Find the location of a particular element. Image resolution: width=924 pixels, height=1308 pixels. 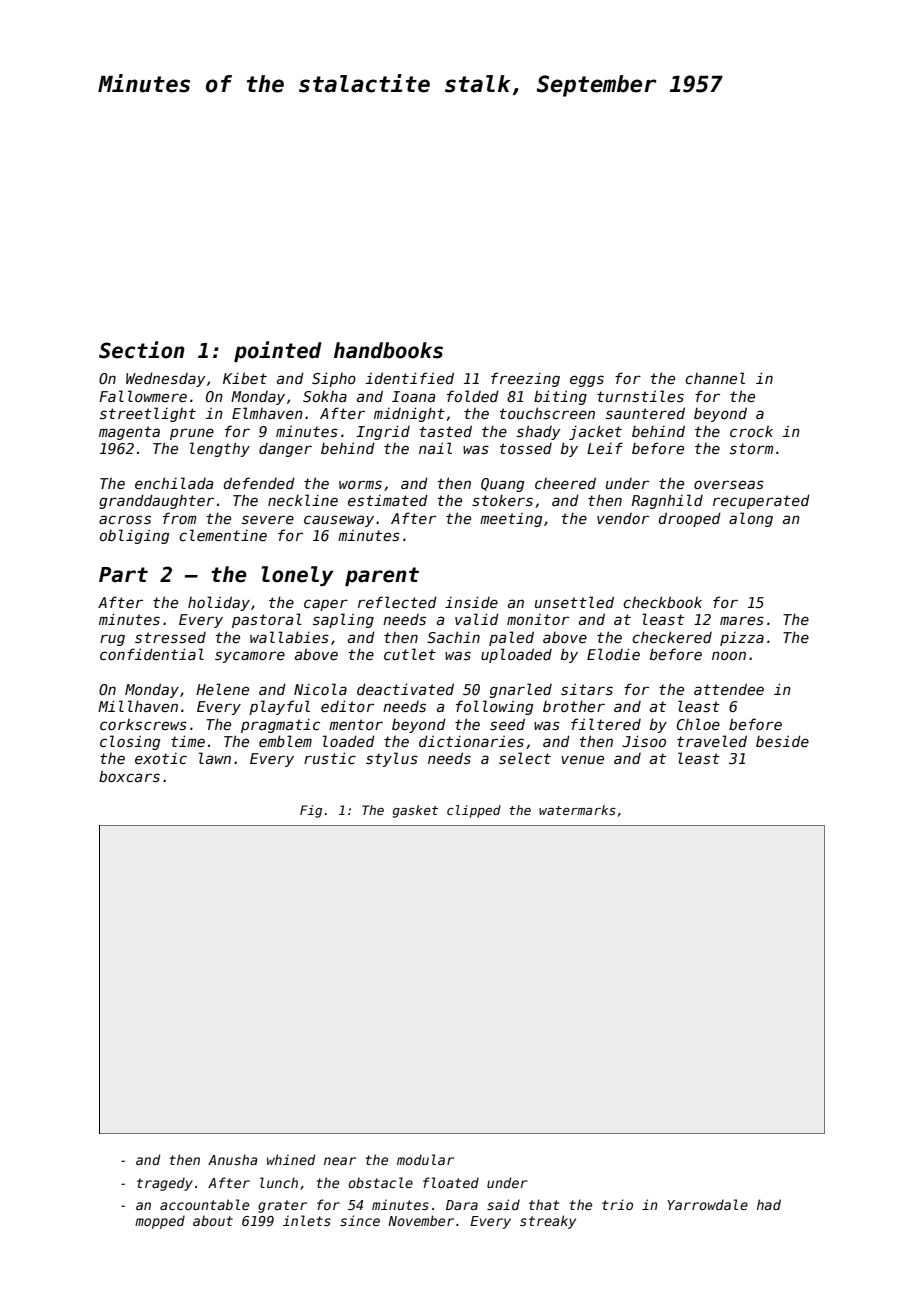

freezing is located at coordinates (525, 379).
